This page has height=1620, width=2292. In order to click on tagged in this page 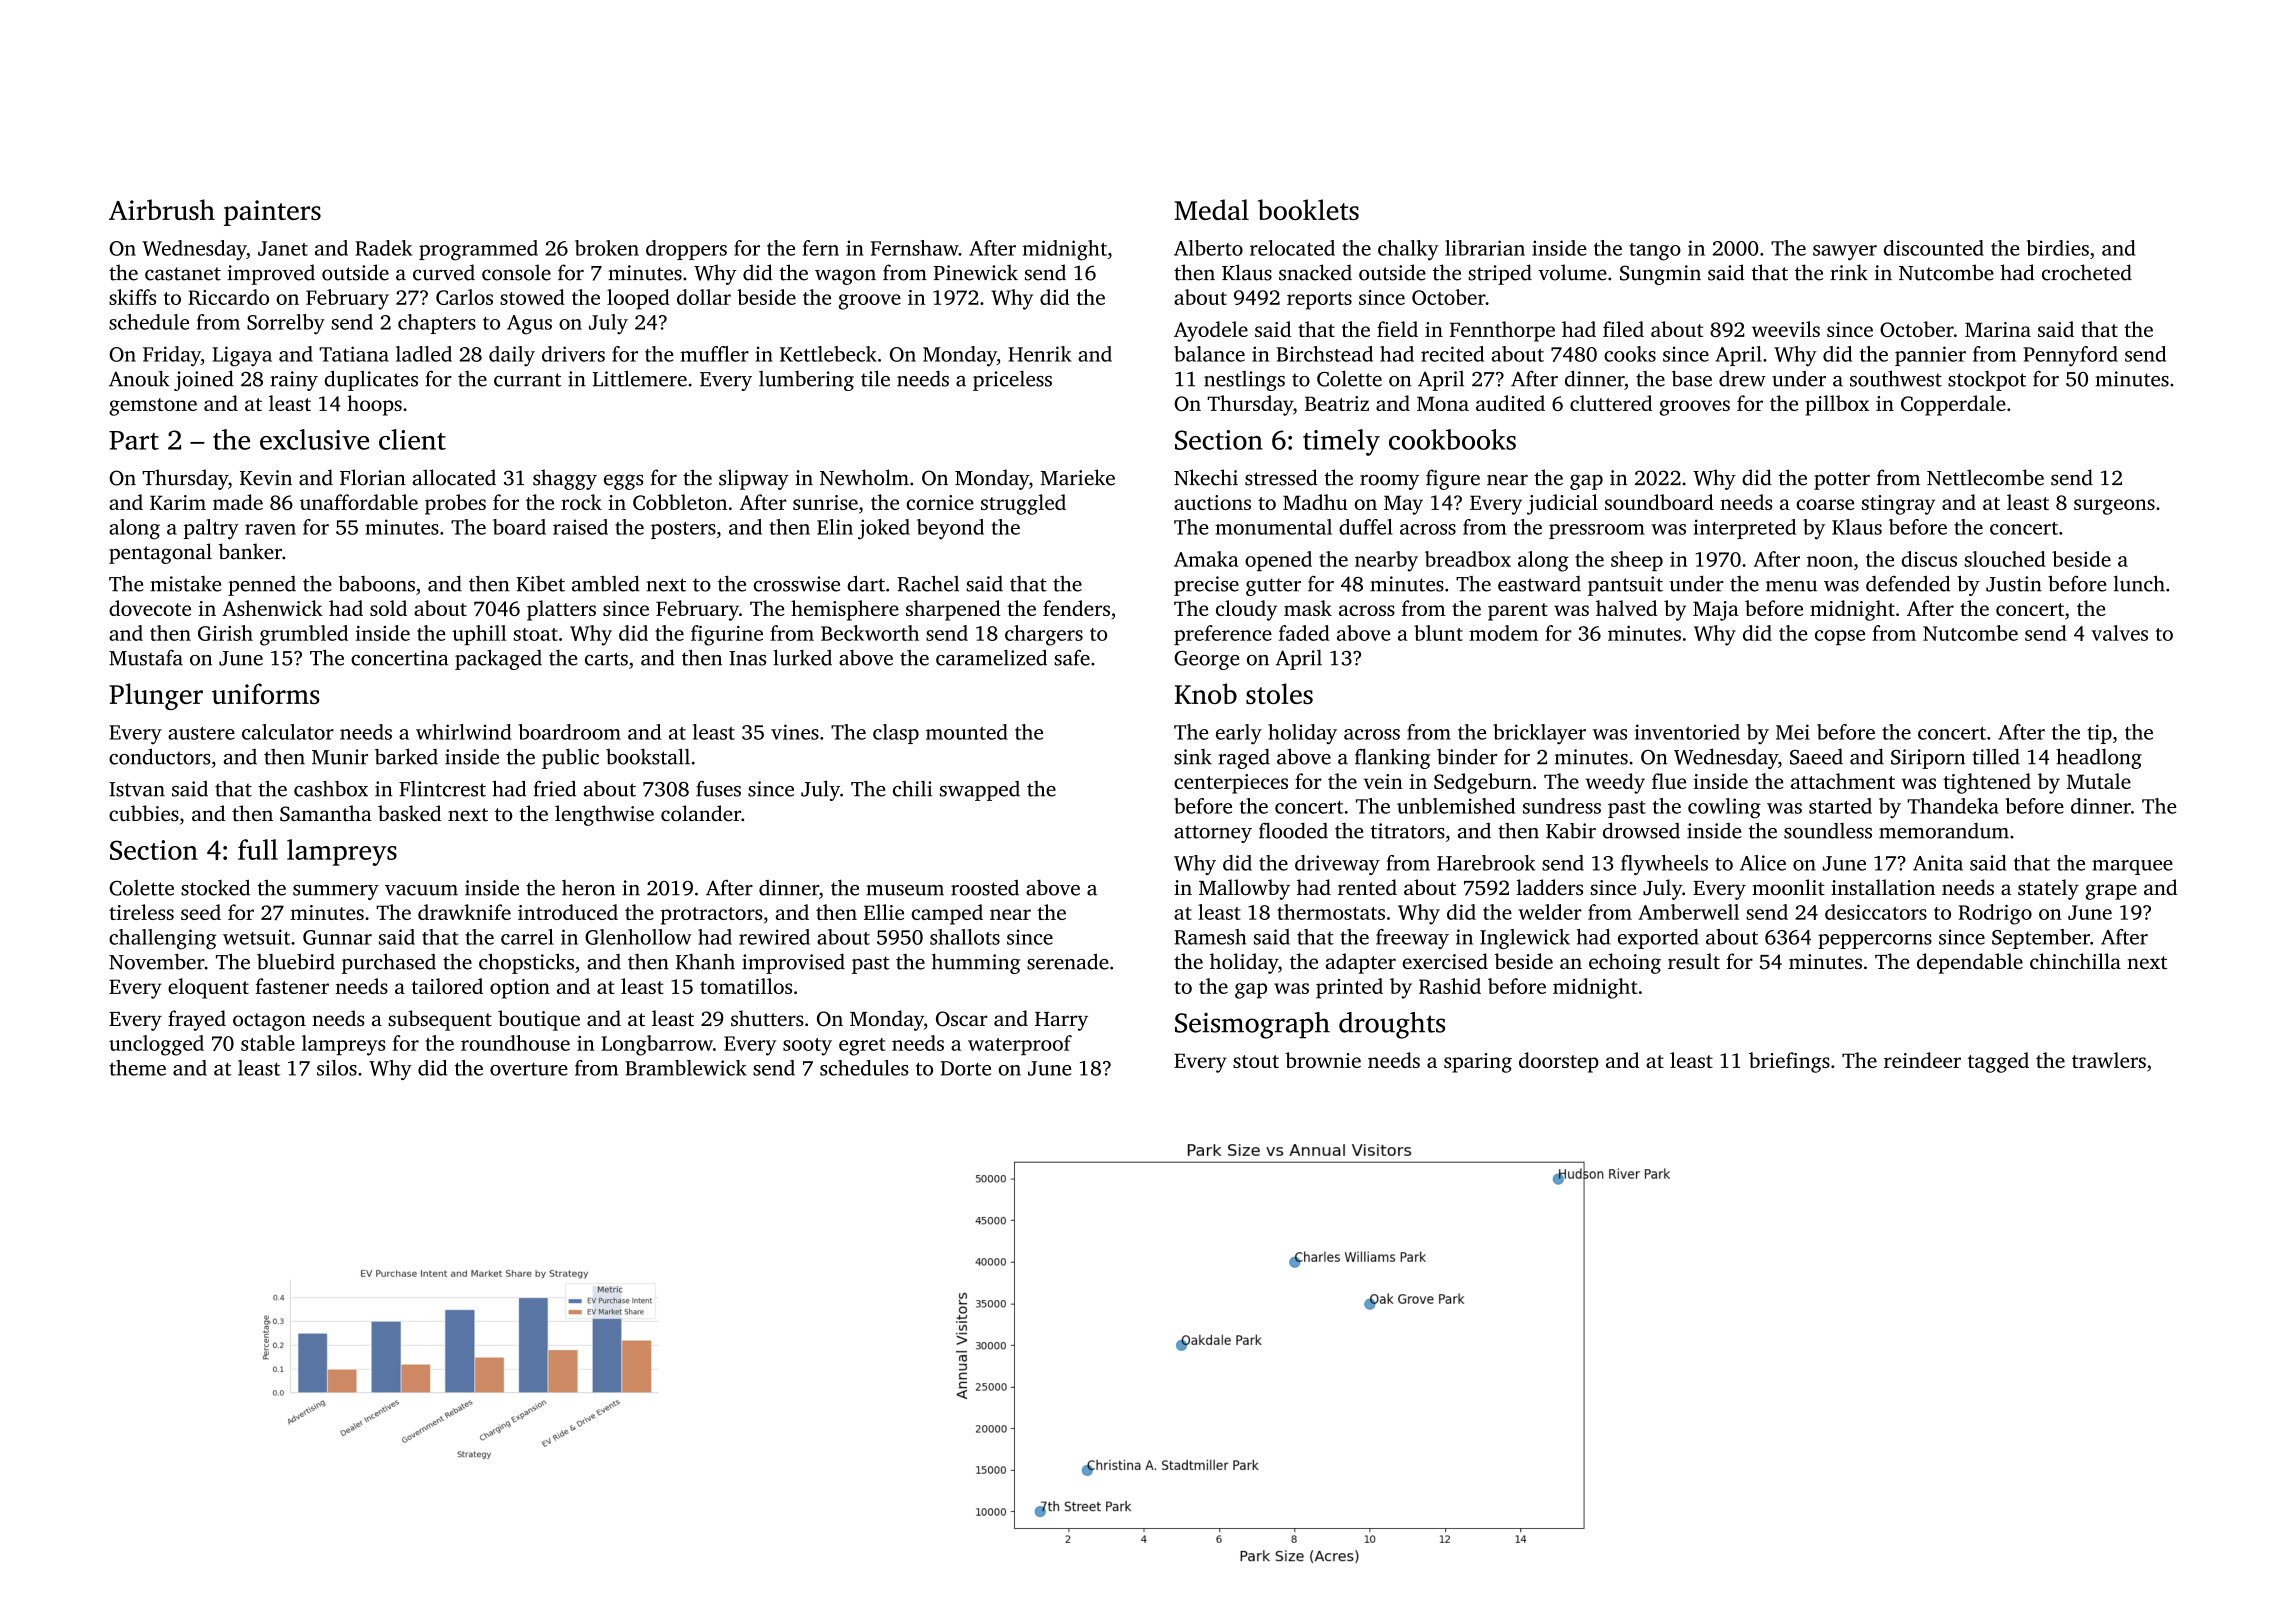, I will do `click(1998, 1062)`.
